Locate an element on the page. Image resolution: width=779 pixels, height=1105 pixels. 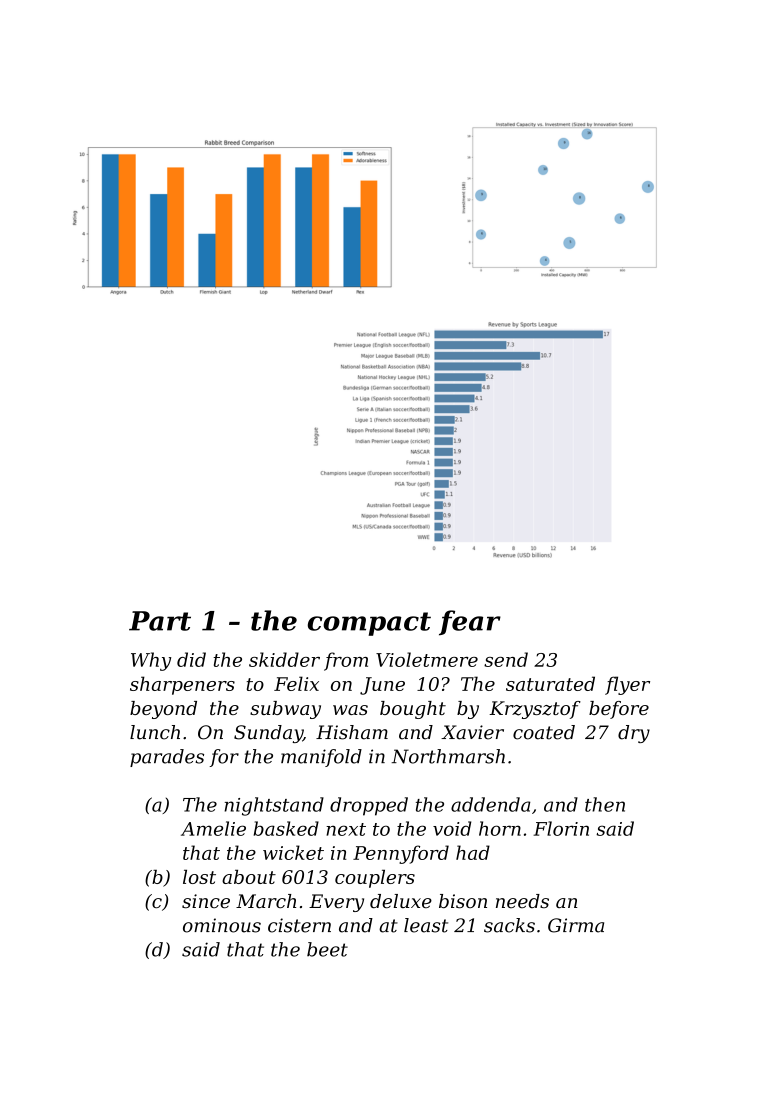
Hisham is located at coordinates (352, 732).
